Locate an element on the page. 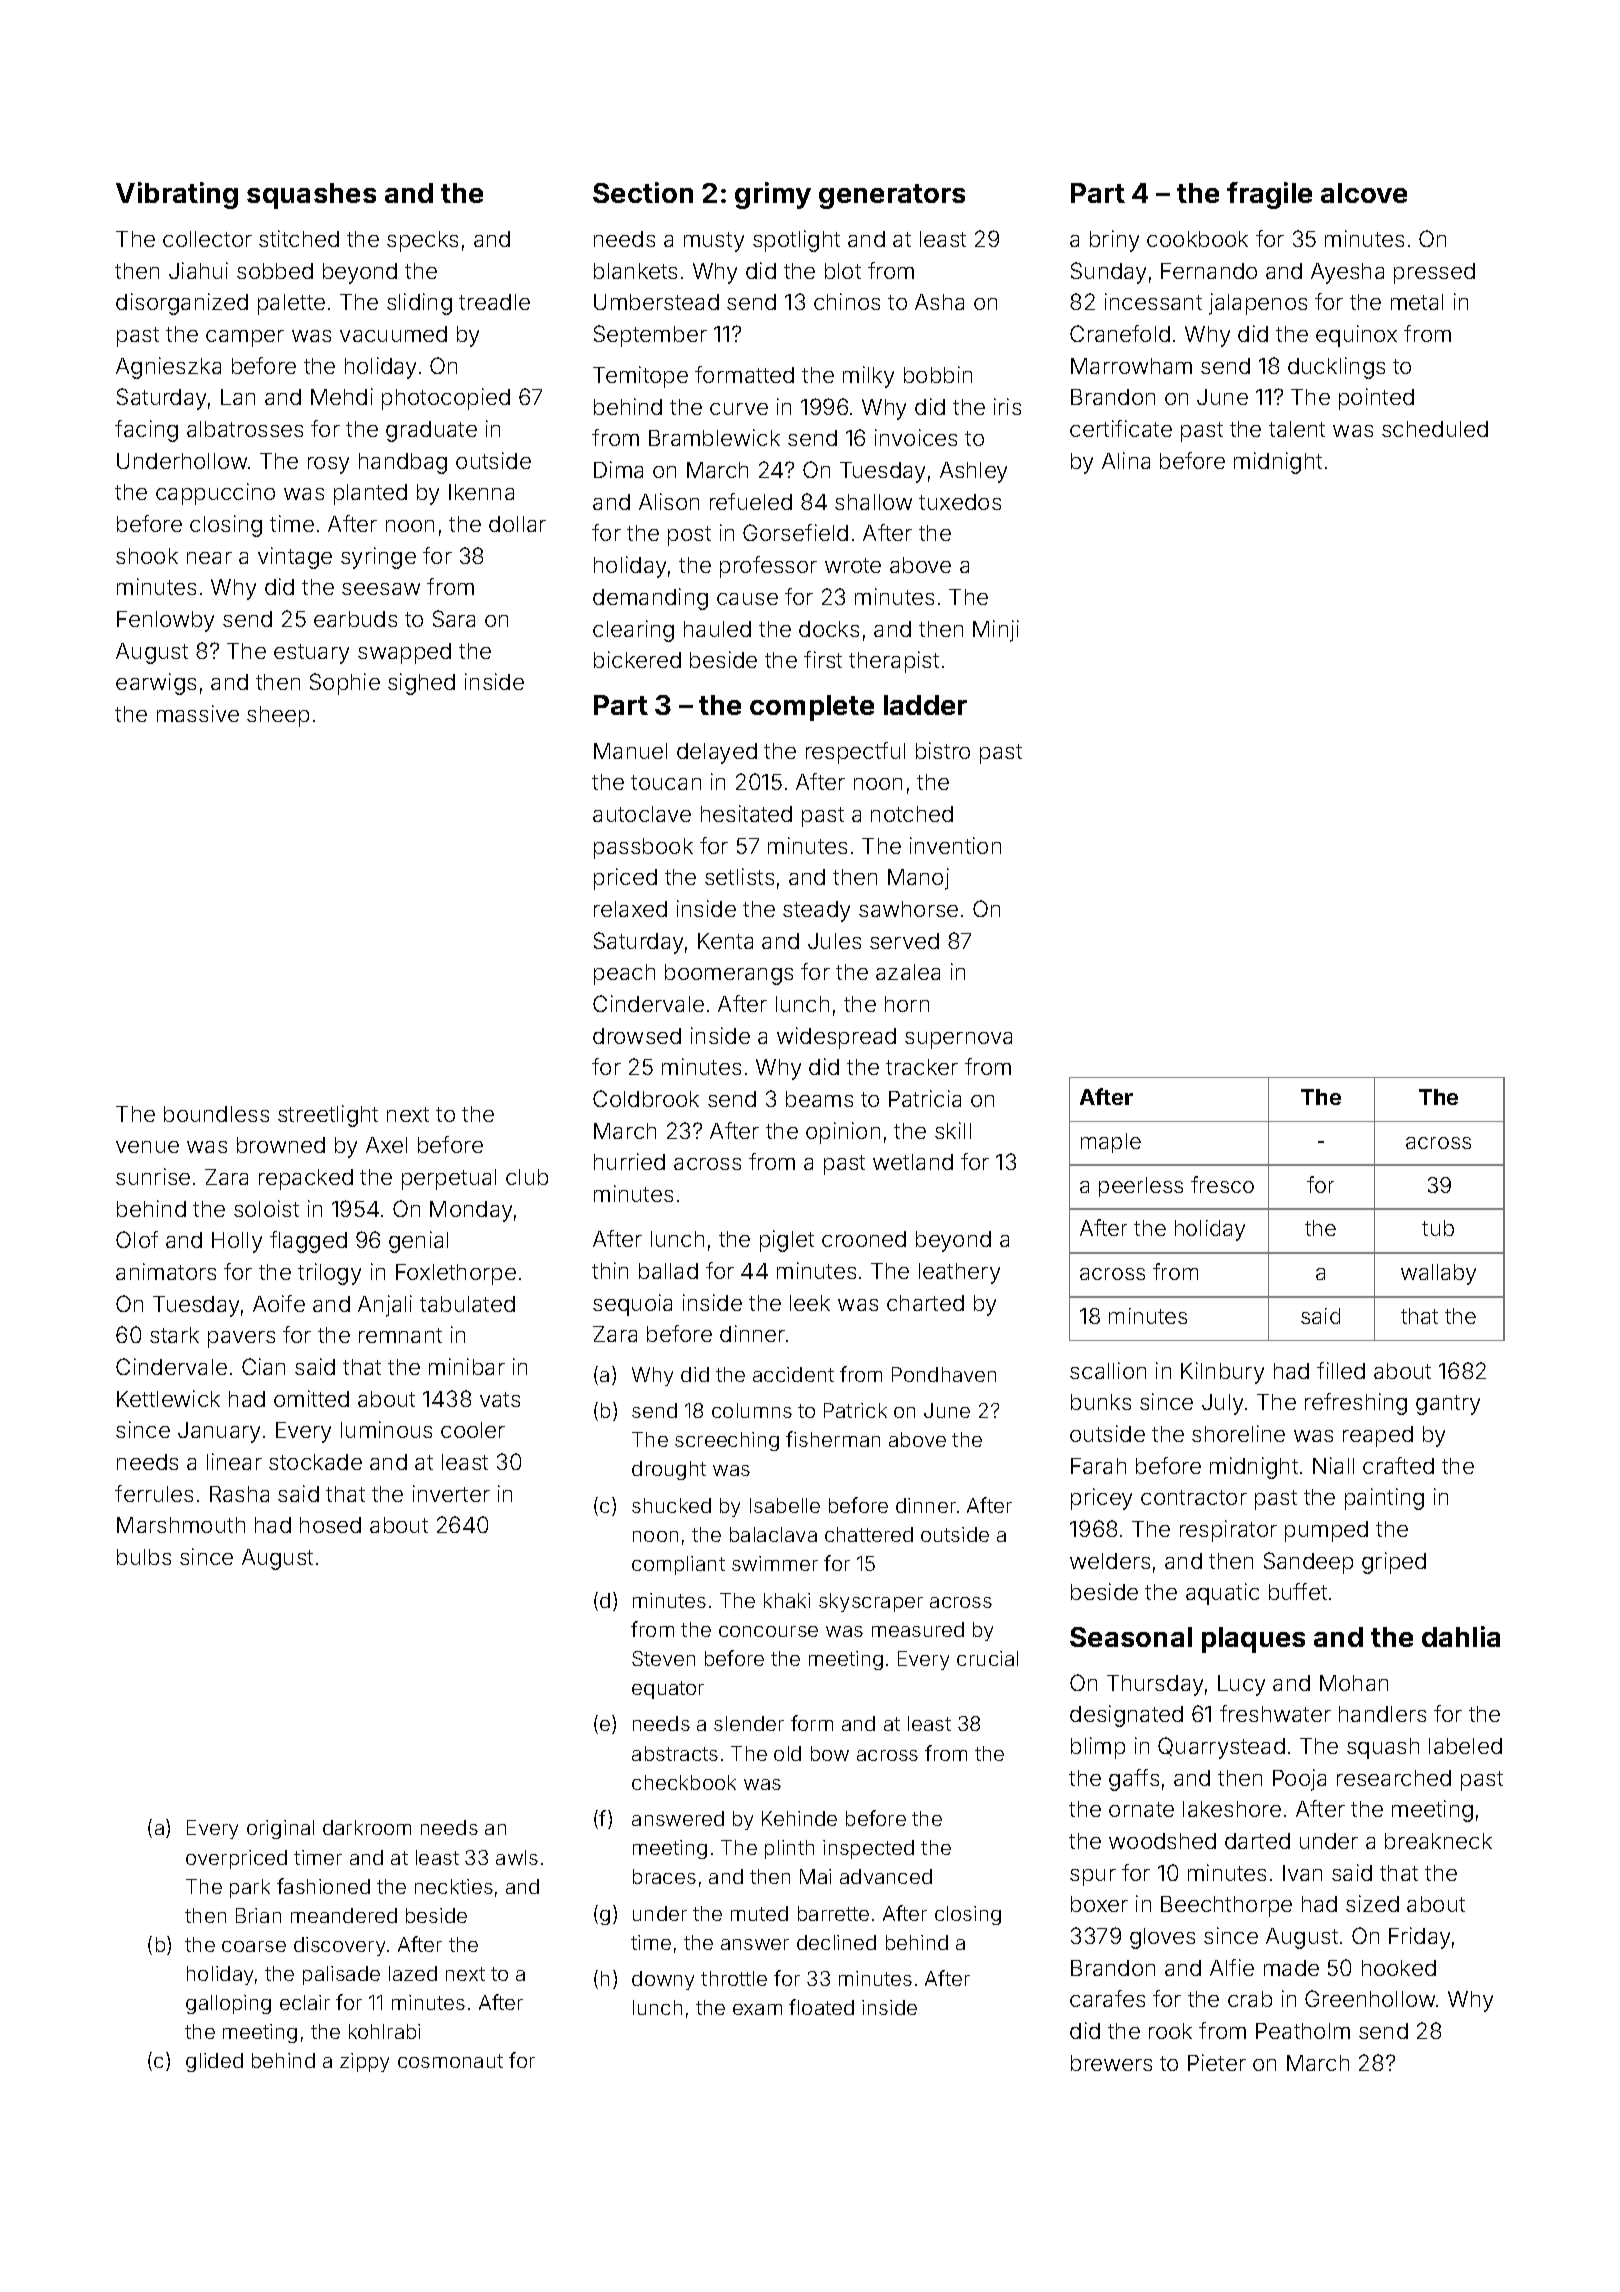 This document has width=1620, height=2292. vacuumed is located at coordinates (393, 334).
